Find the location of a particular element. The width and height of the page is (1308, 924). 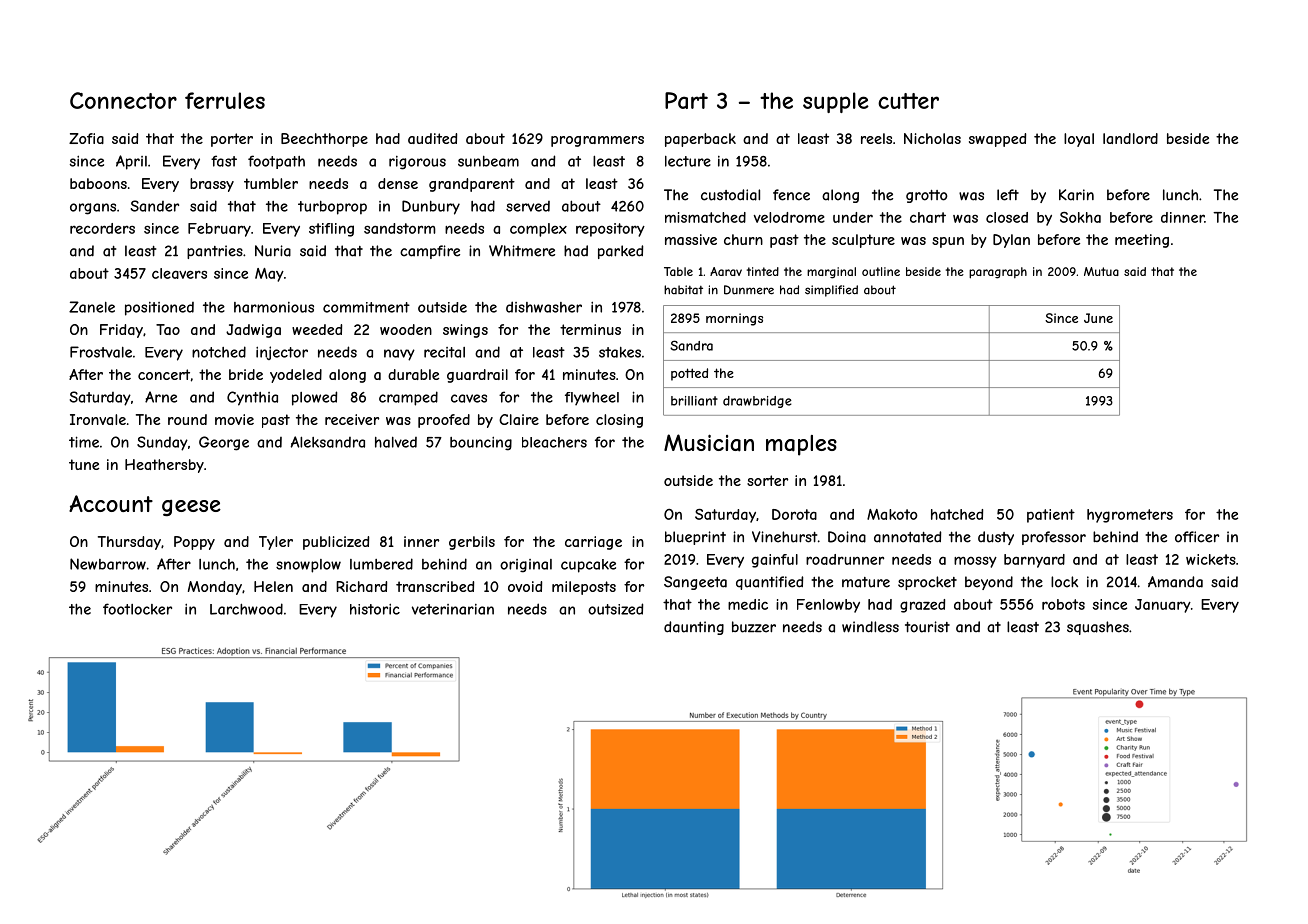

Beechthorpe is located at coordinates (324, 140).
